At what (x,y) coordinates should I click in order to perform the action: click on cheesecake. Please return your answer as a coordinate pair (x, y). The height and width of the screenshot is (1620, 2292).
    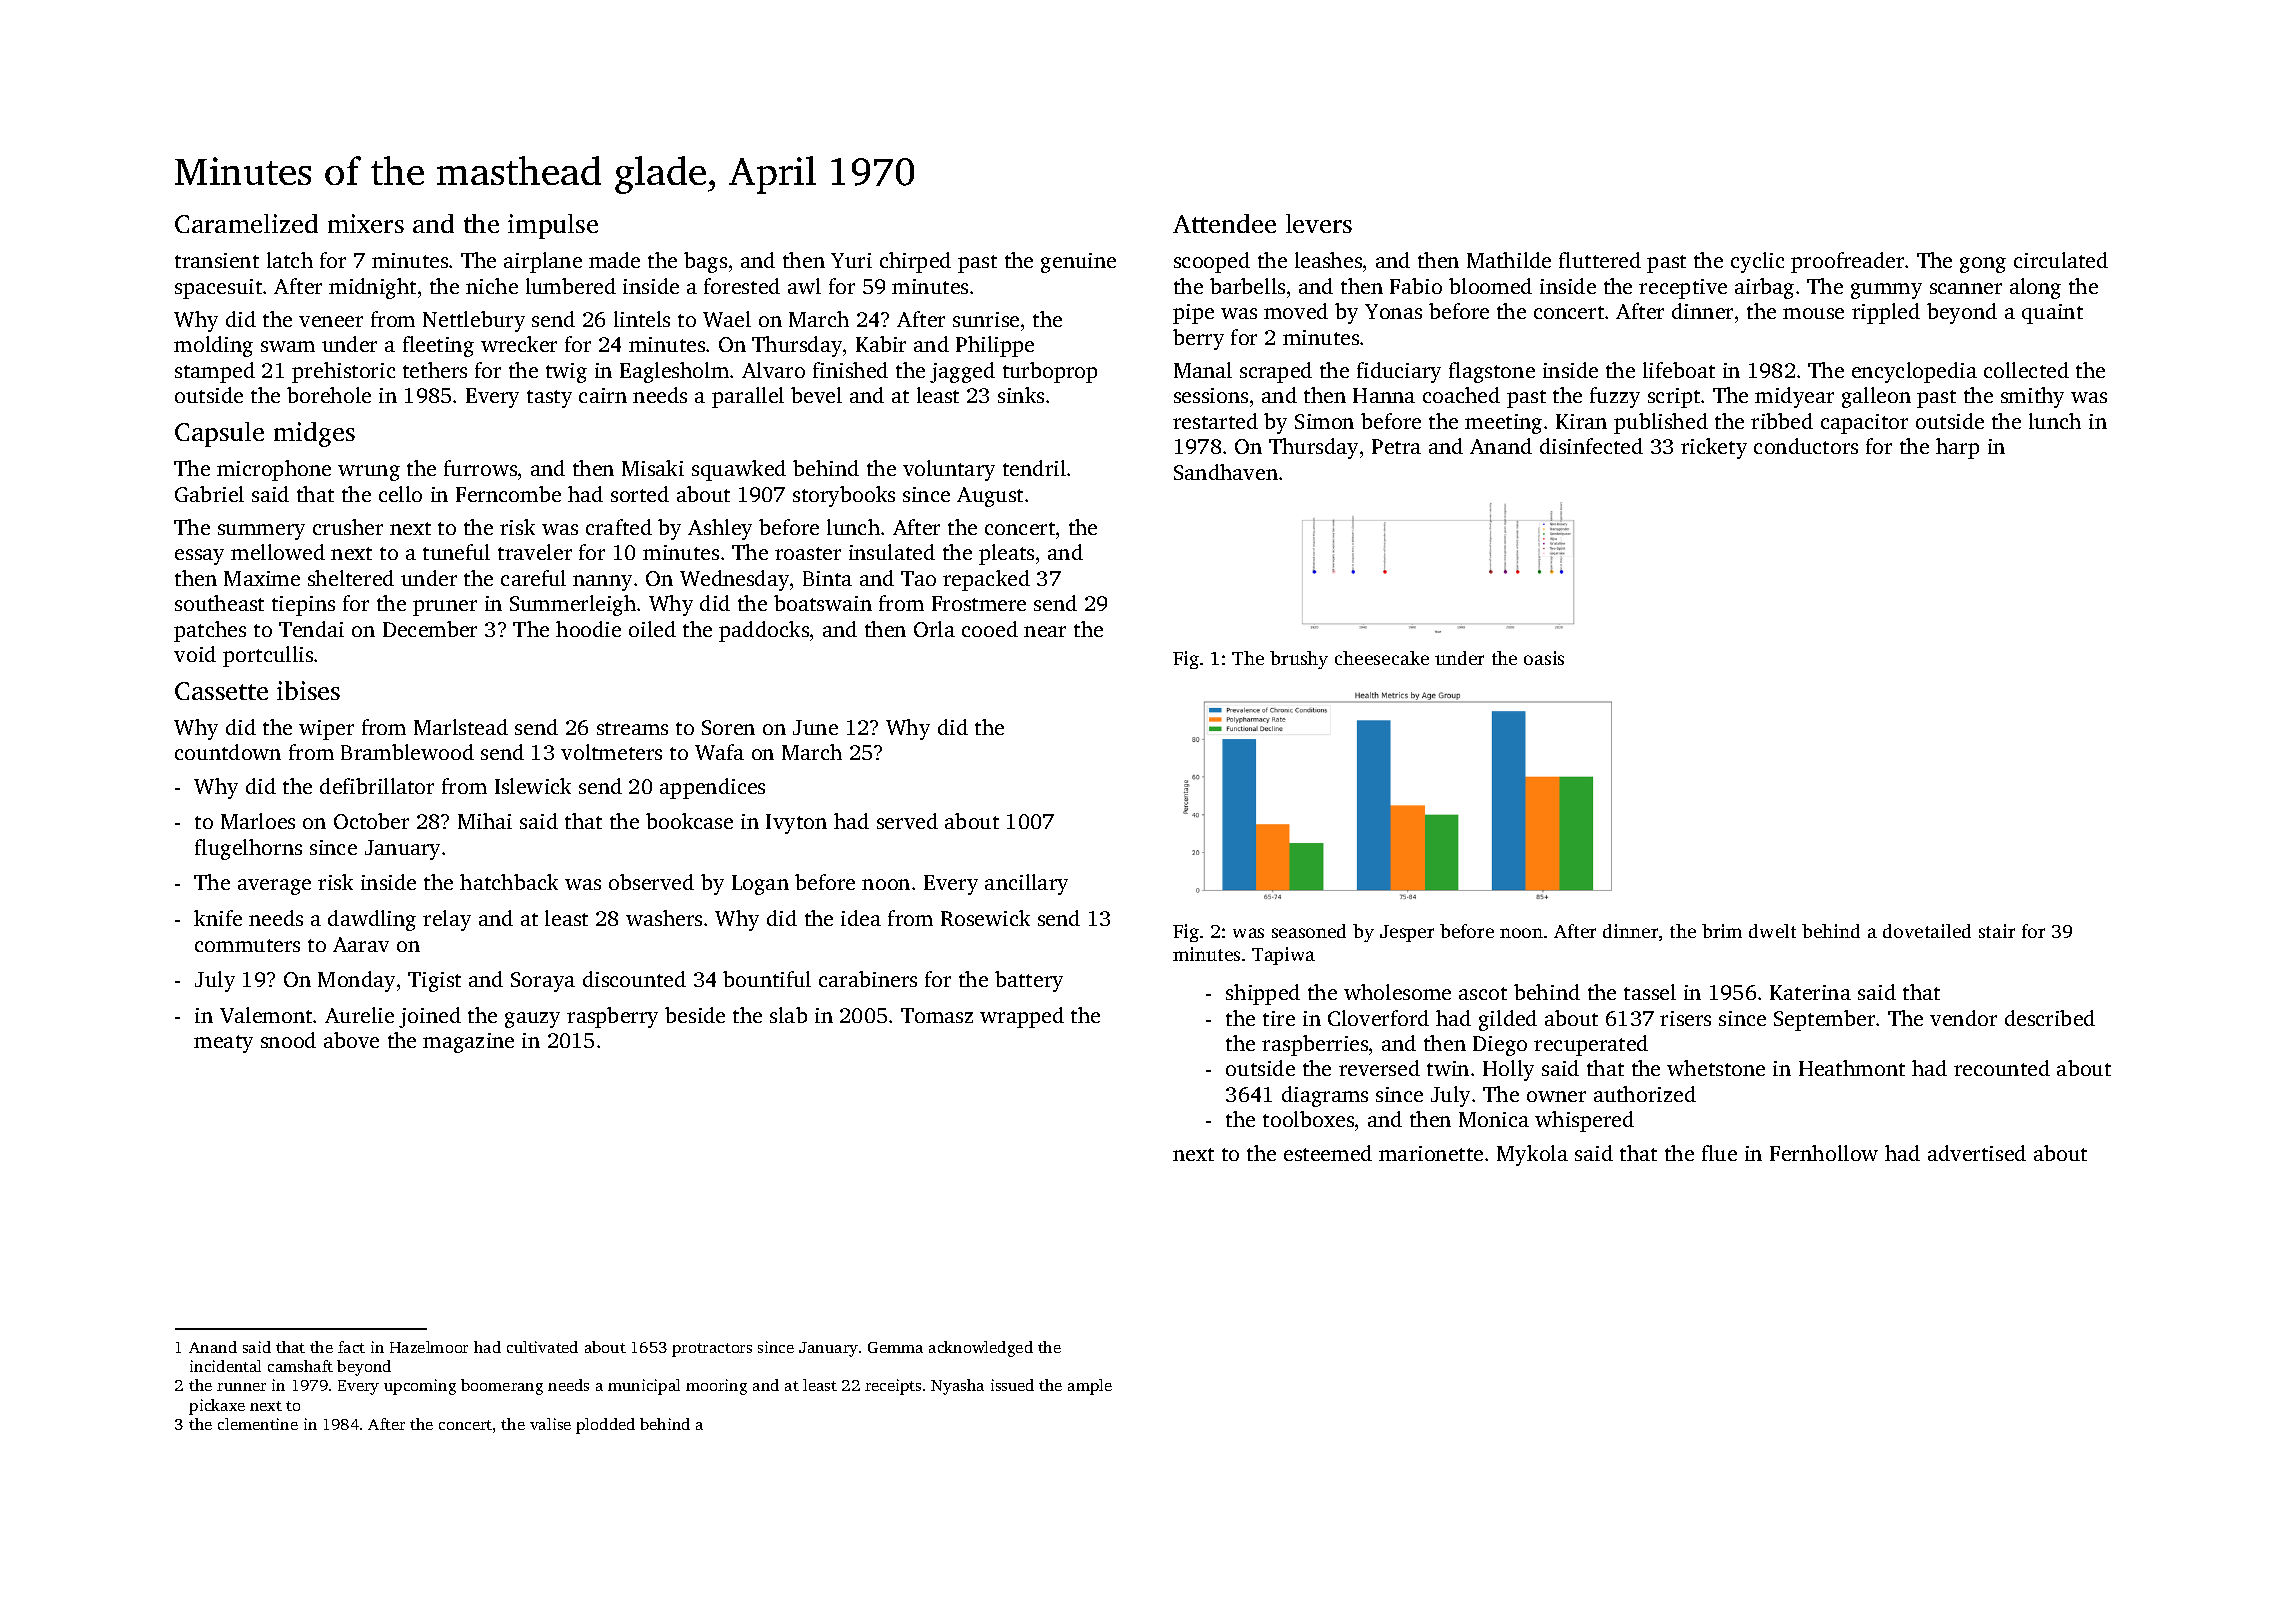
    Looking at the image, I should click on (1382, 658).
